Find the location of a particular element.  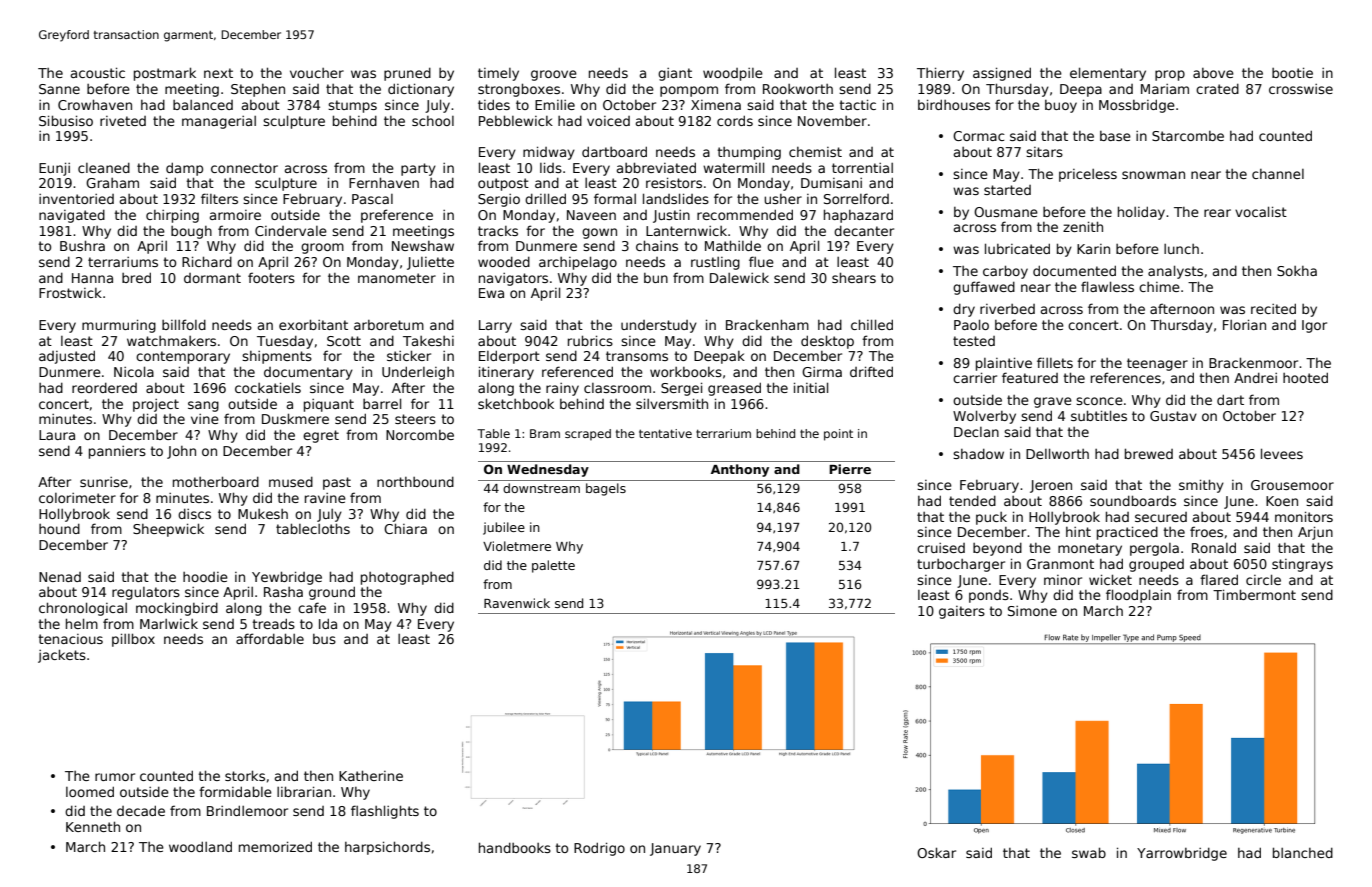

memorized is located at coordinates (275, 846).
